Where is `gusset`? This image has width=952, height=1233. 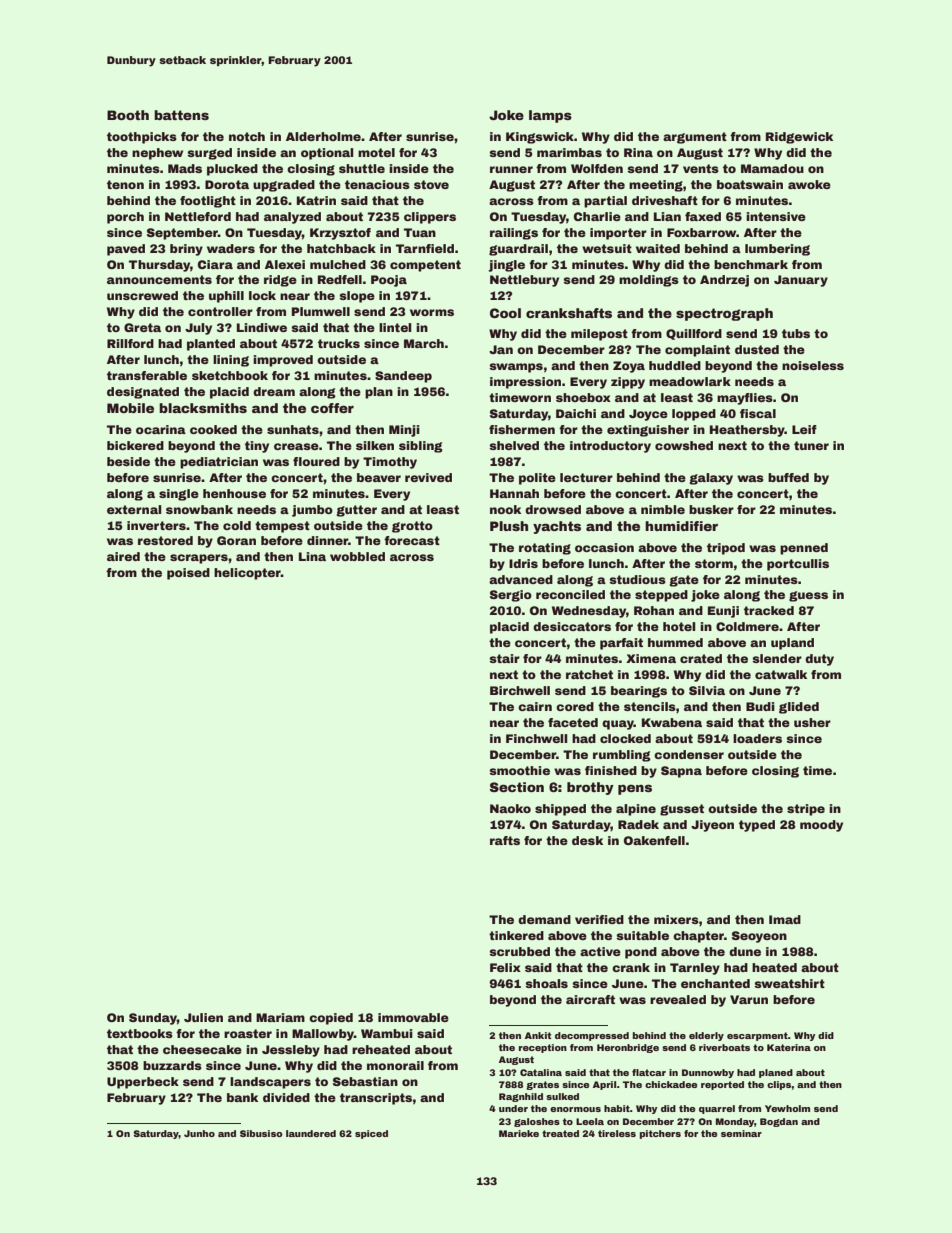
gusset is located at coordinates (682, 810).
